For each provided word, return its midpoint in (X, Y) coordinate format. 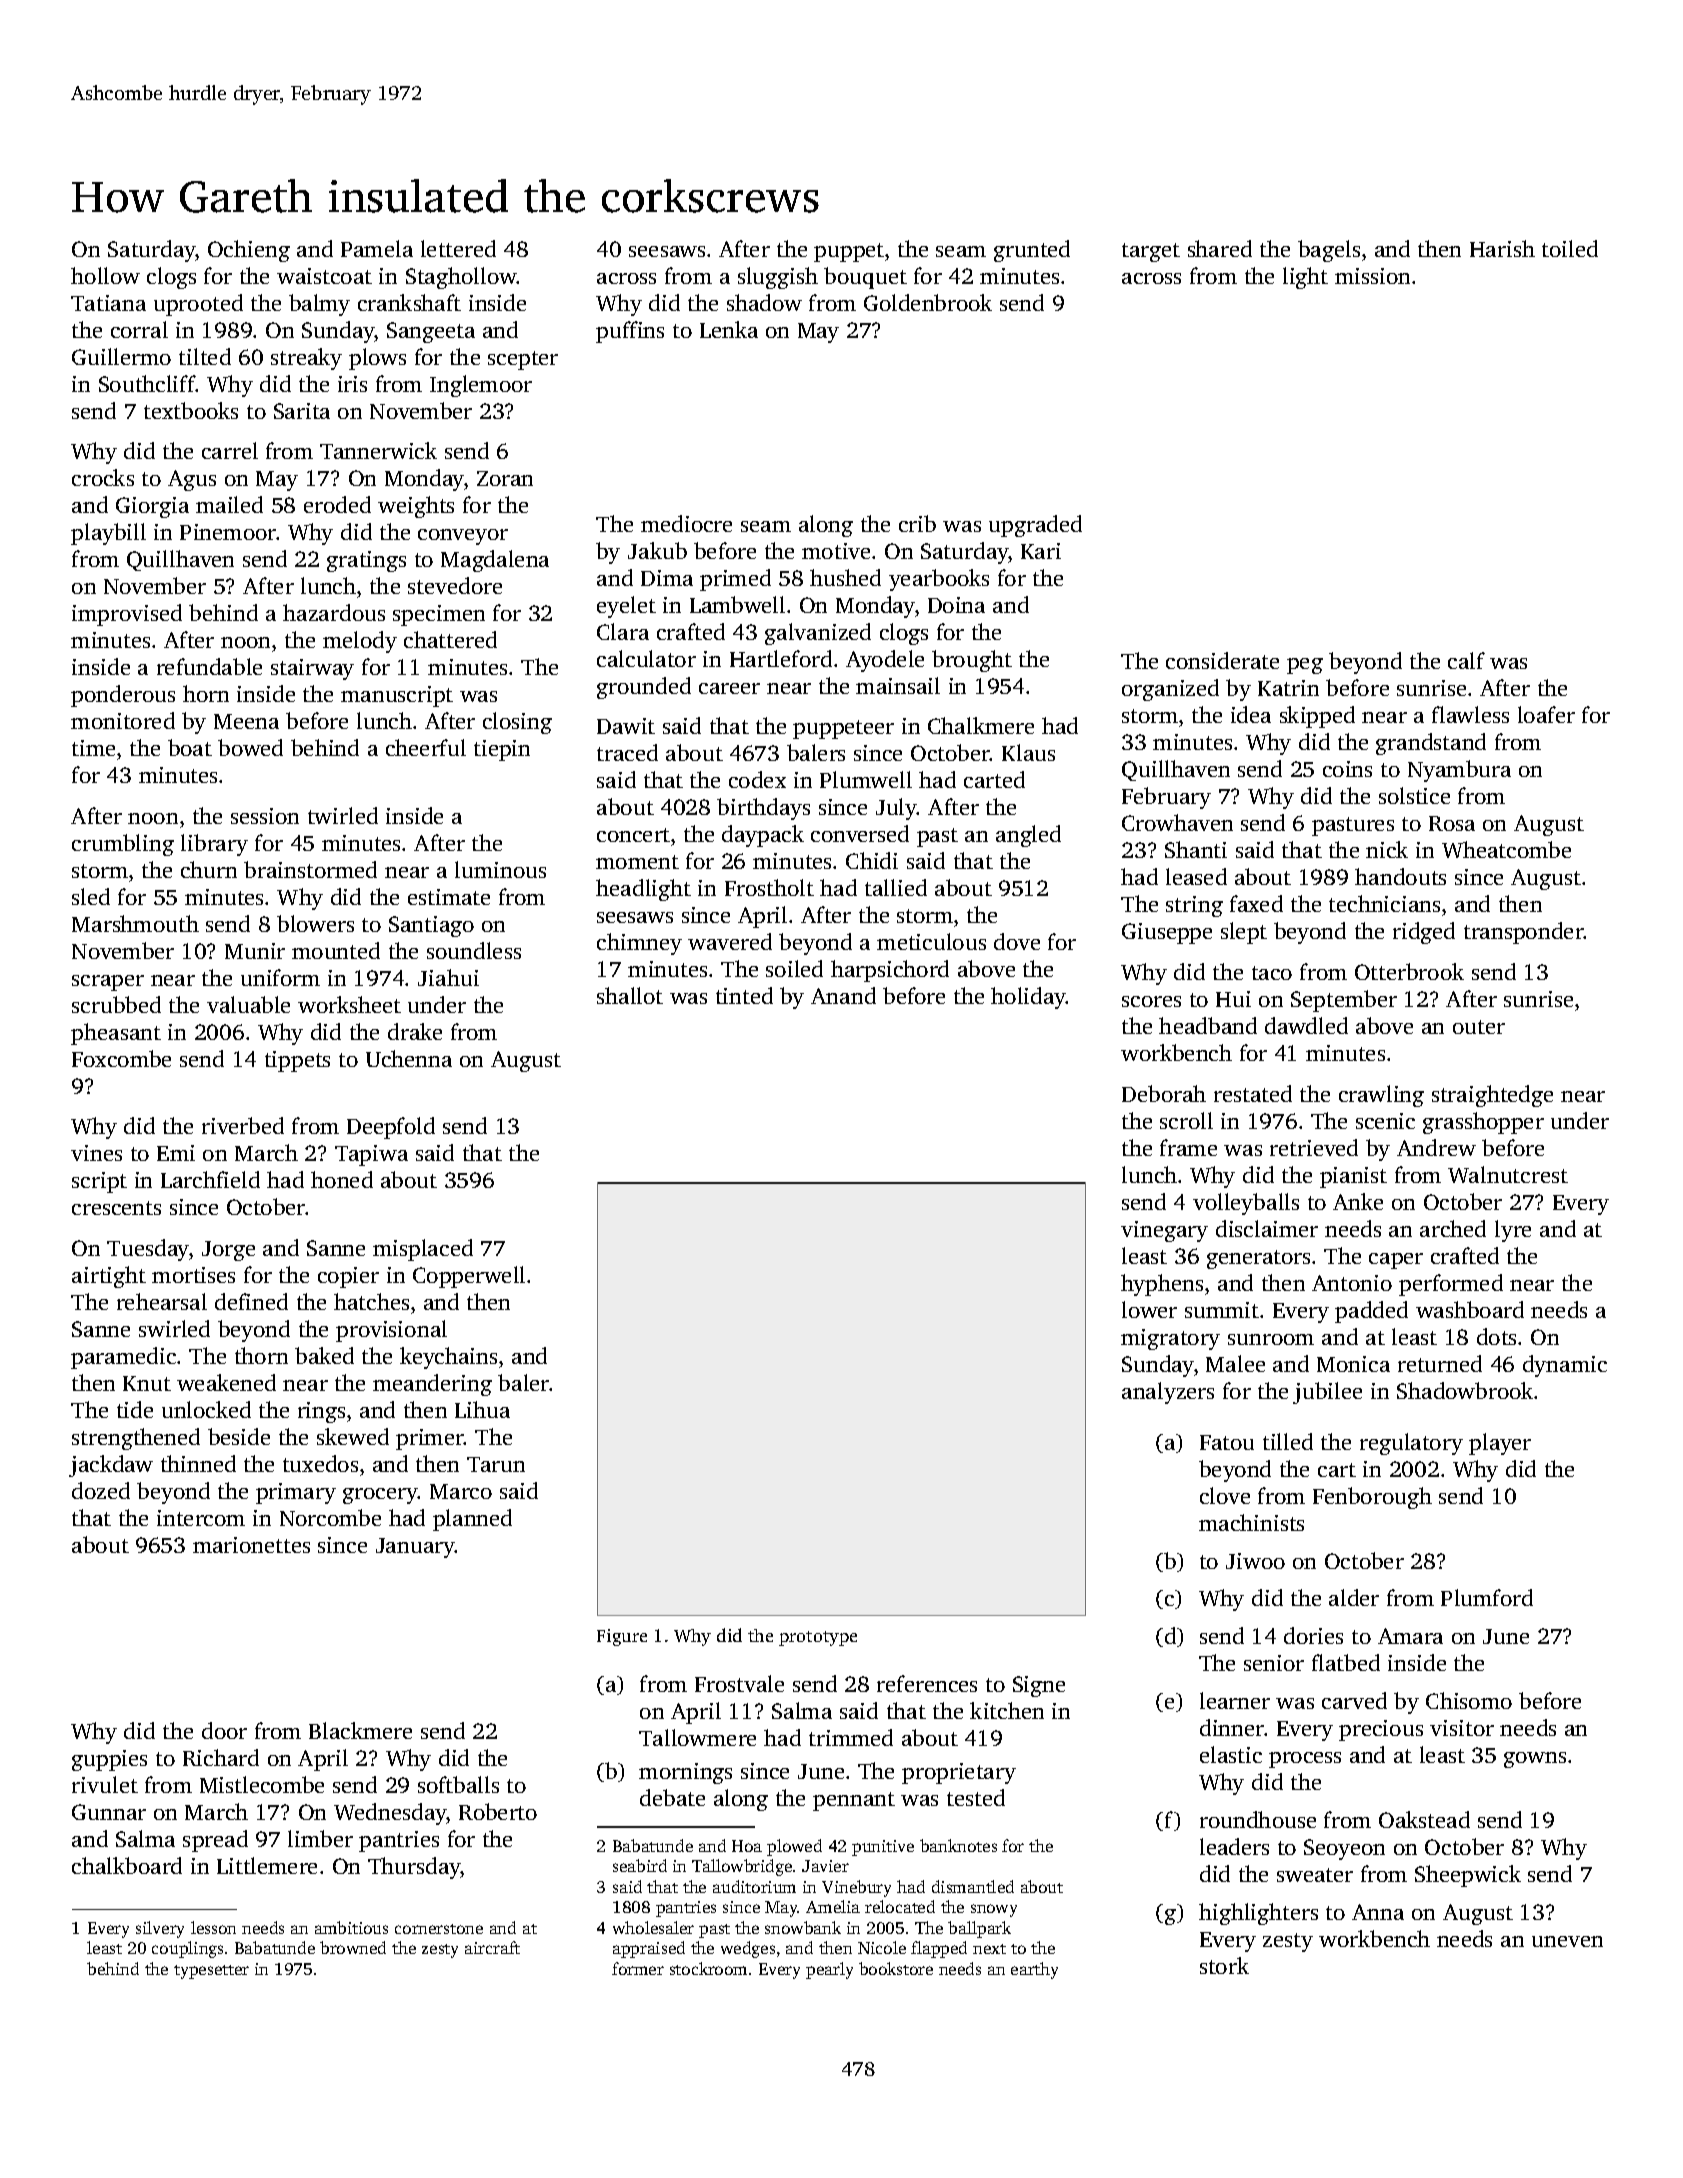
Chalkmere (981, 725)
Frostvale (739, 1683)
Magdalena (495, 561)
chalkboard (127, 1865)
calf (1466, 660)
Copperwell (469, 1277)
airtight (109, 1277)
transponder (1524, 933)
